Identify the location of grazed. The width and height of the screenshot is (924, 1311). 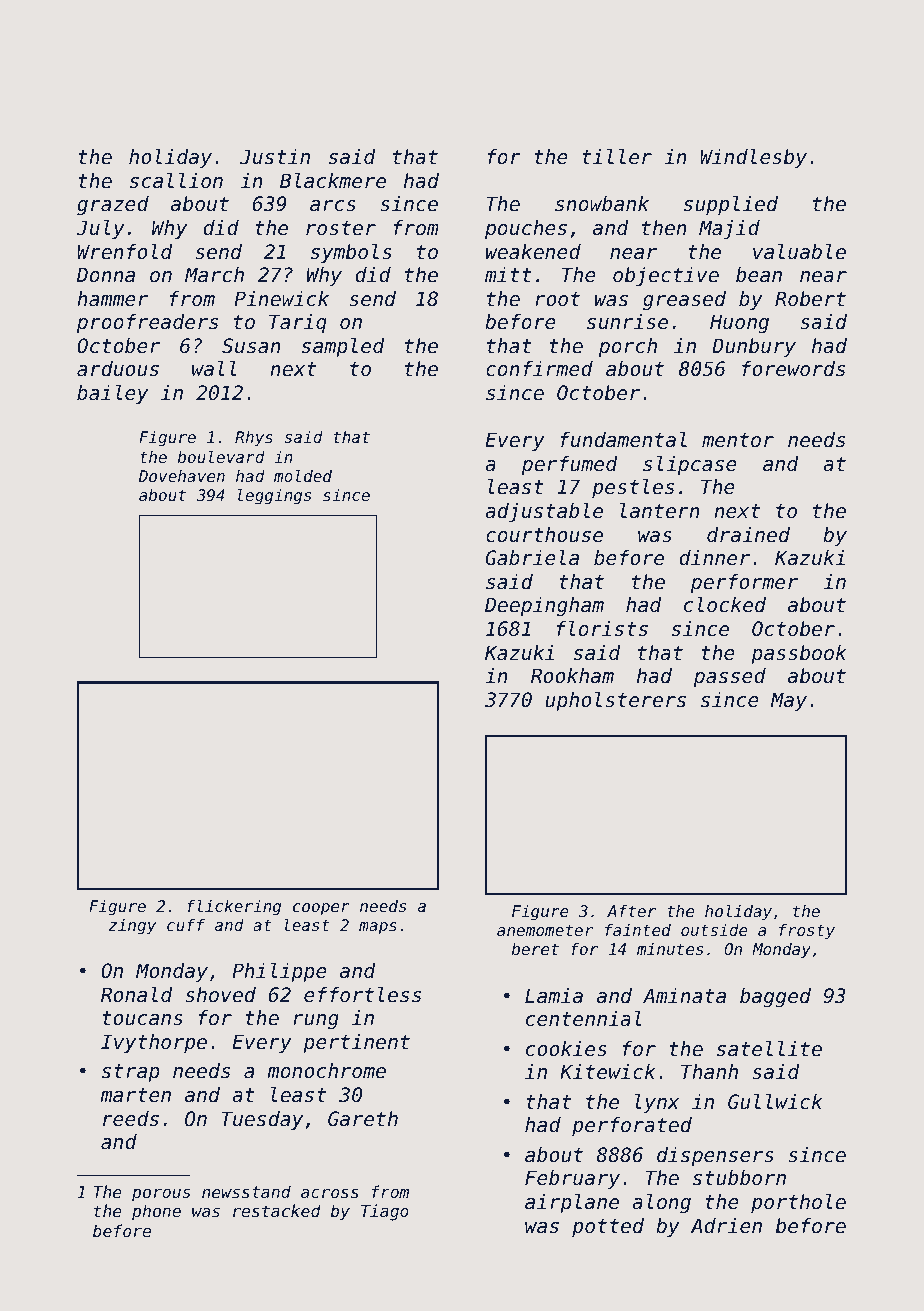
(113, 205).
